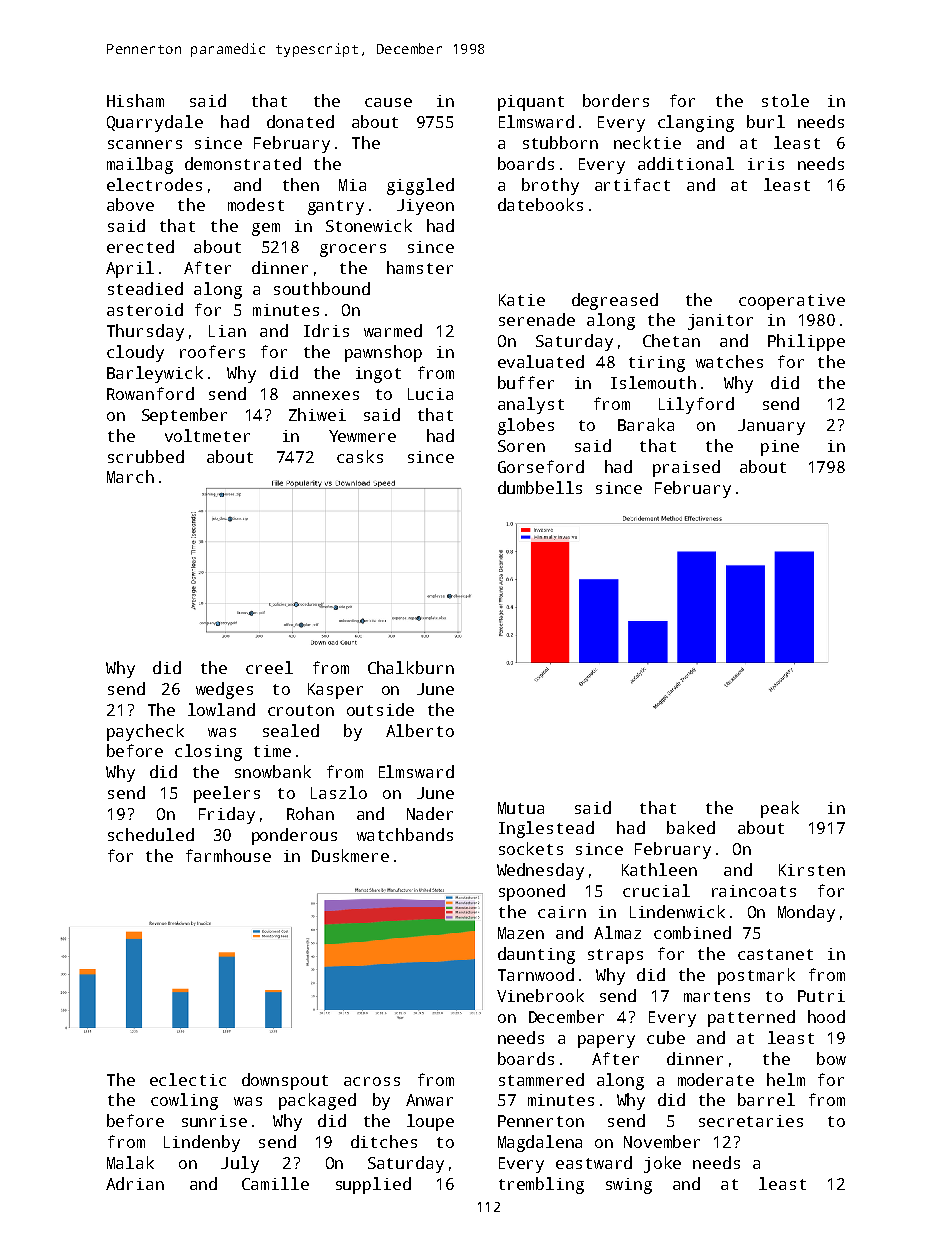  What do you see at coordinates (780, 809) in the page?
I see `peak` at bounding box center [780, 809].
